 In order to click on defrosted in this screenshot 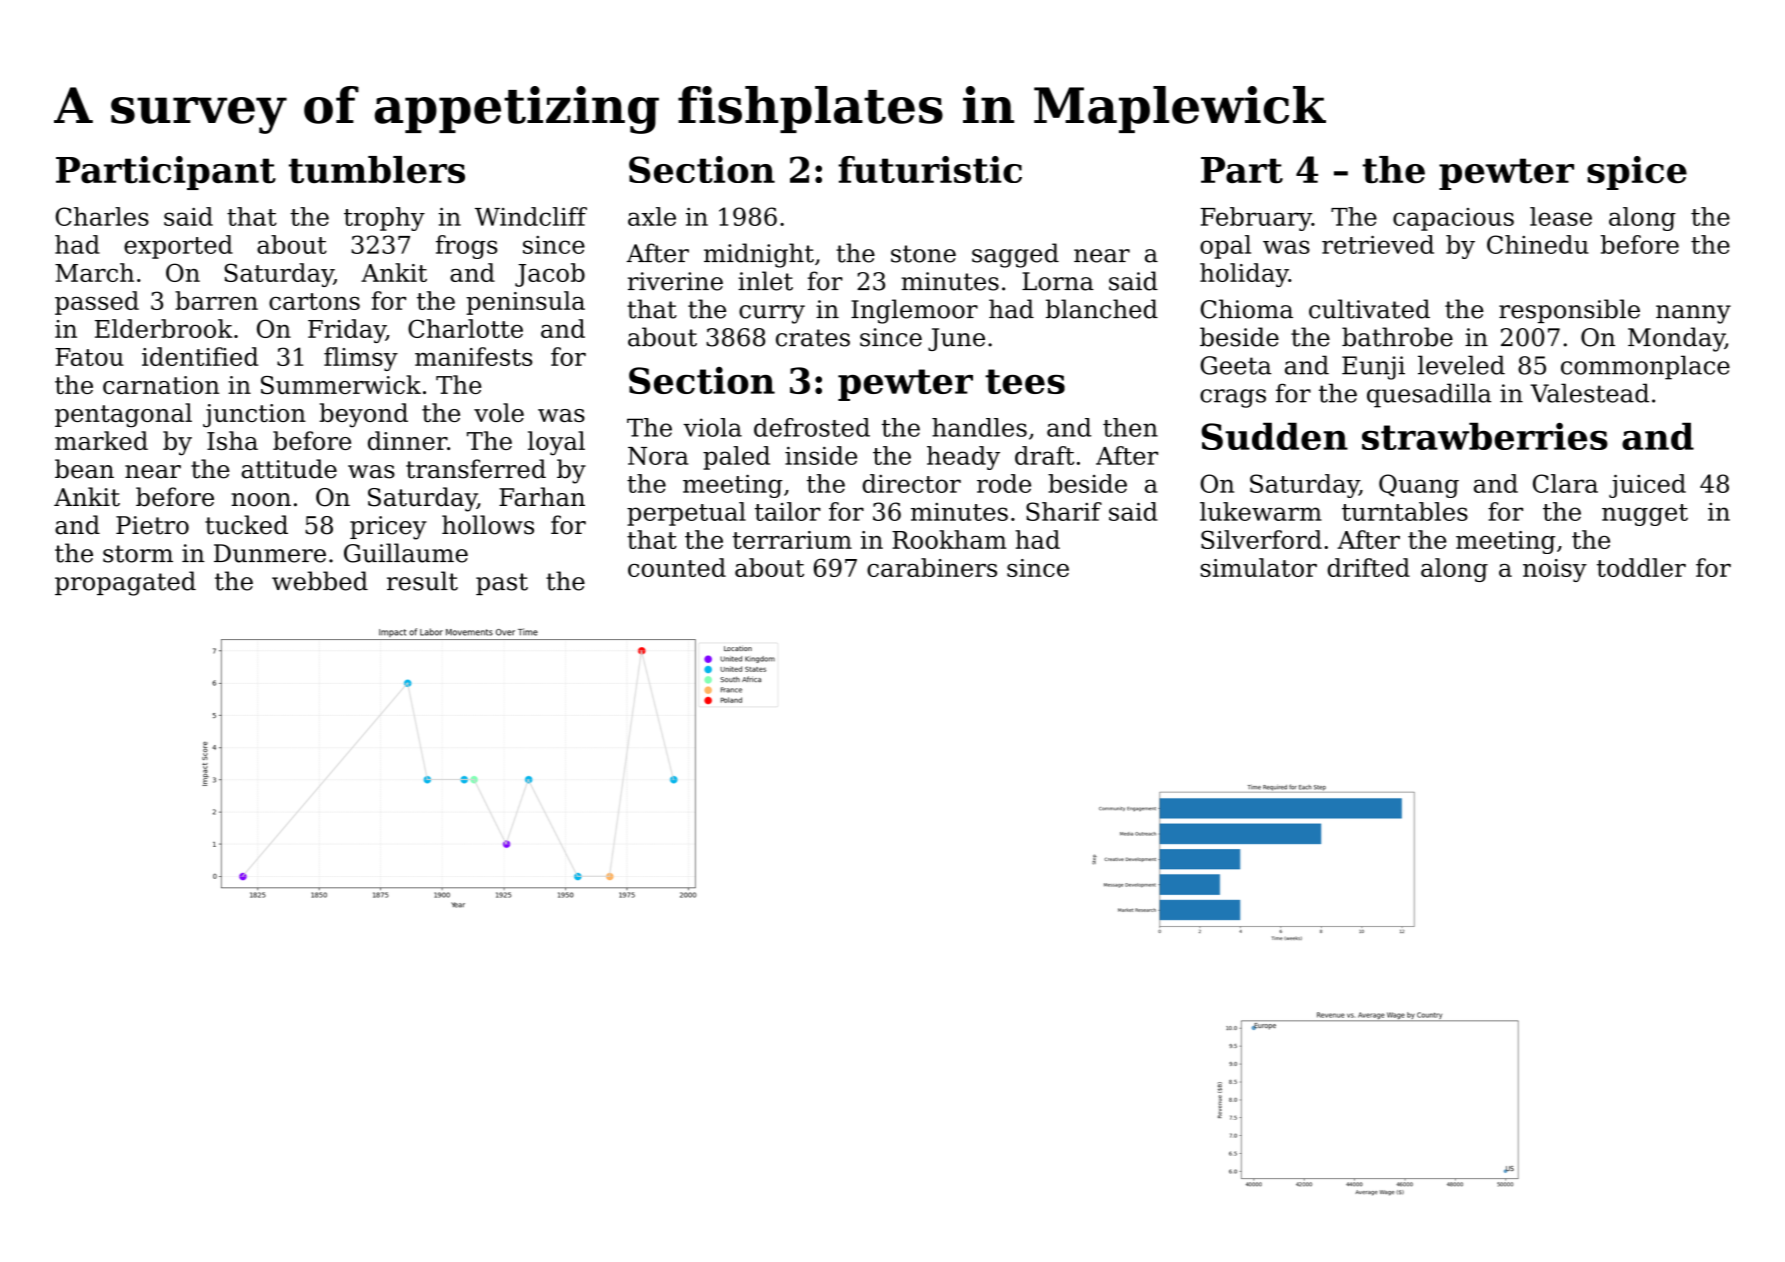, I will do `click(812, 427)`.
